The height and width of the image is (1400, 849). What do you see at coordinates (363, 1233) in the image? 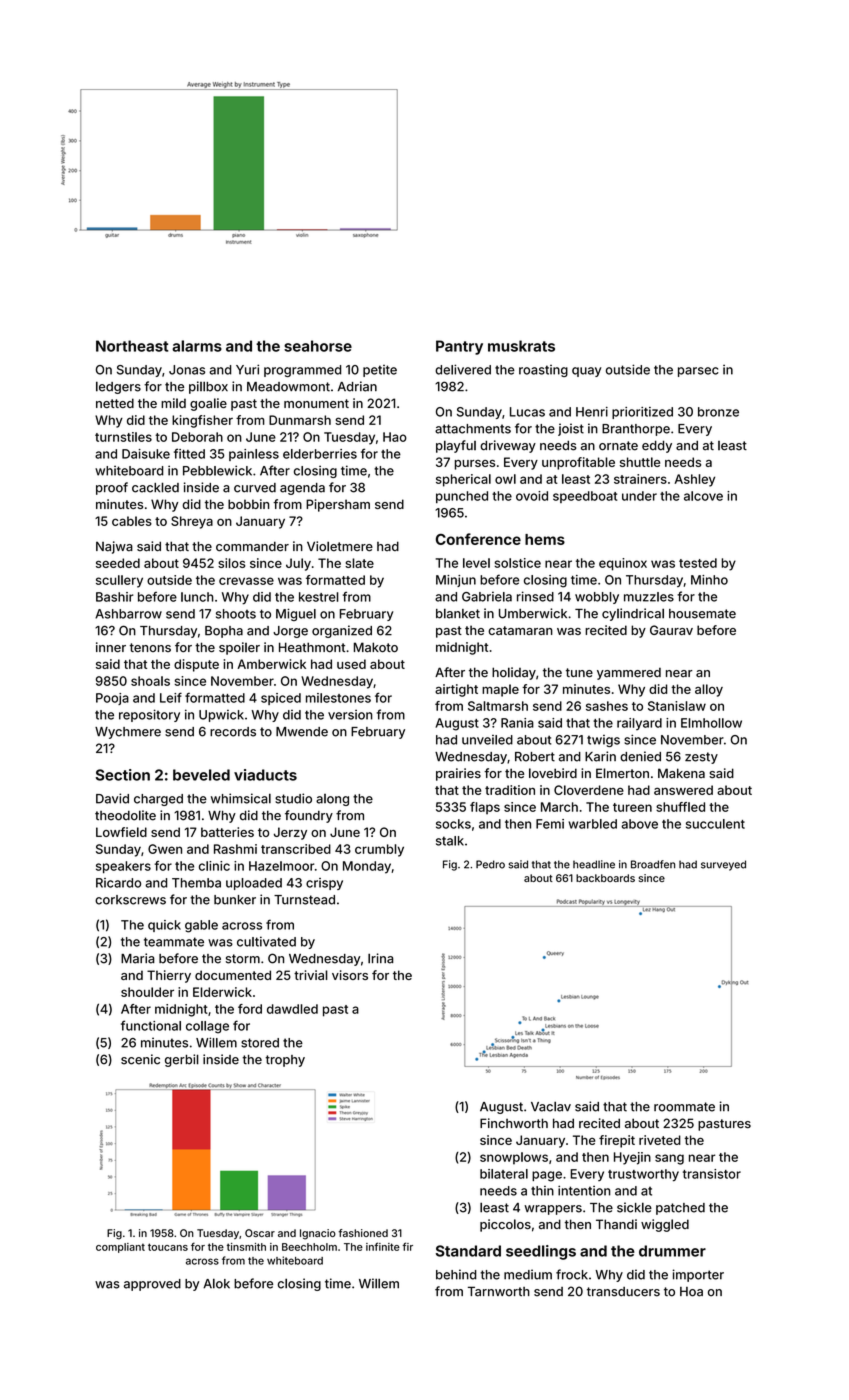
I see `fashioned` at bounding box center [363, 1233].
